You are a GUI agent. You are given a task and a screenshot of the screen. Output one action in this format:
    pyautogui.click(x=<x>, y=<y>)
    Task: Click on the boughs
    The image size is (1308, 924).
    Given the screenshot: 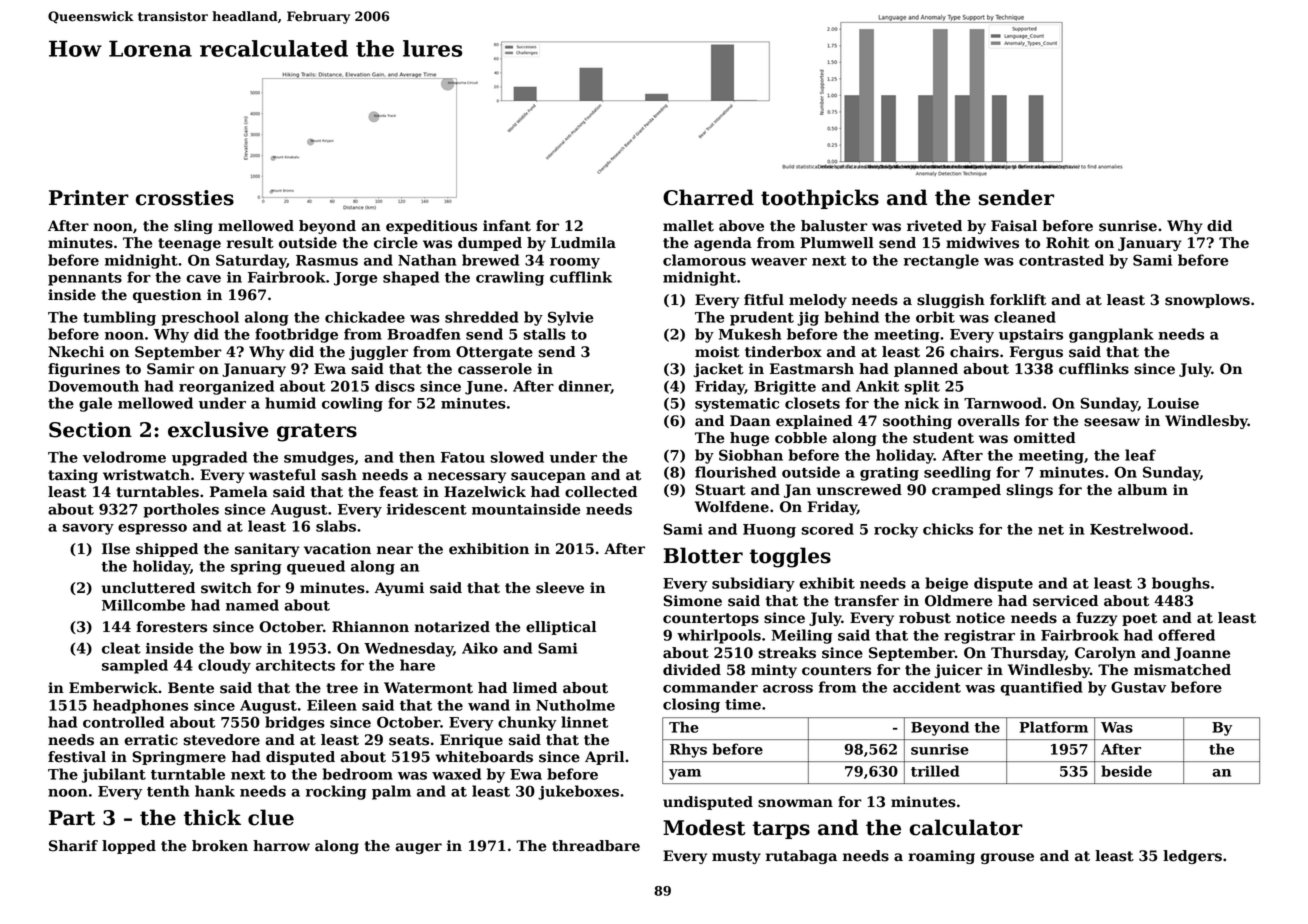 What is the action you would take?
    pyautogui.click(x=1181, y=584)
